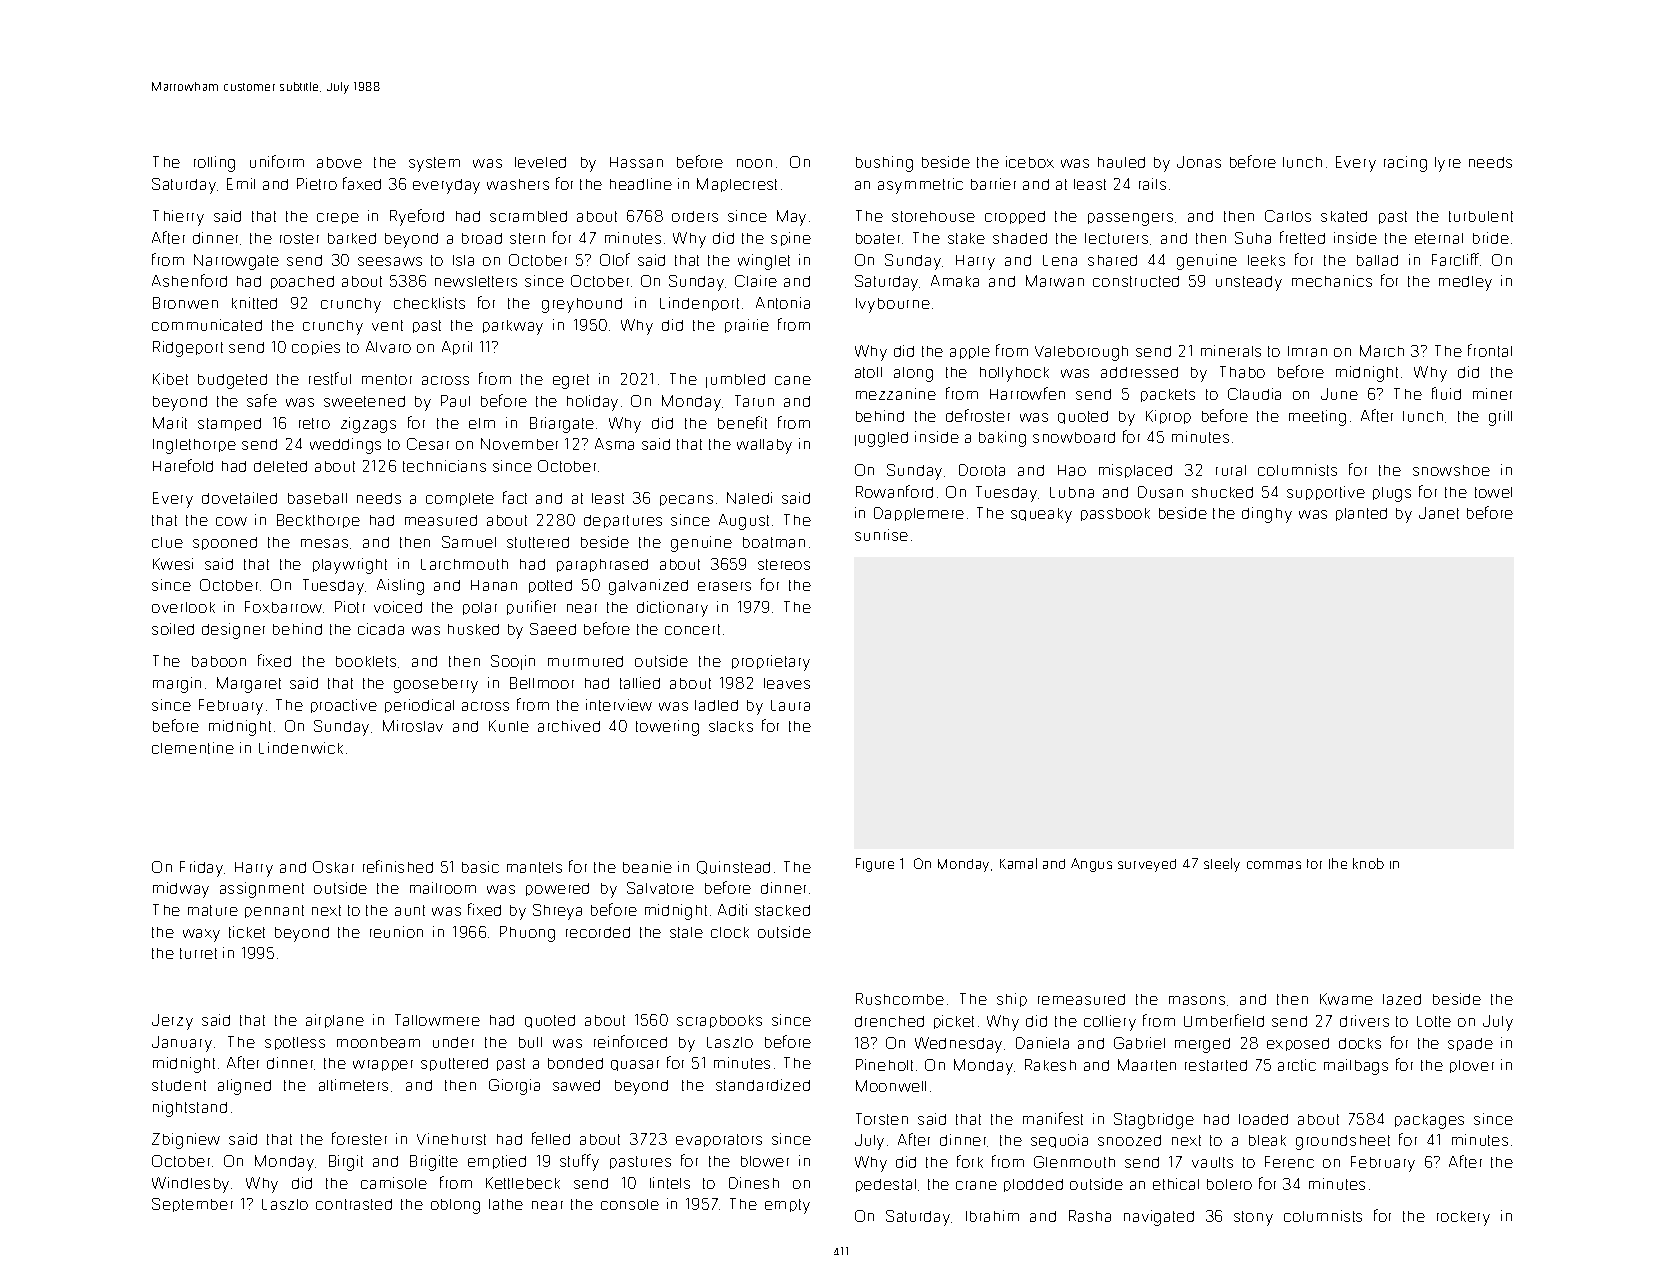 The image size is (1666, 1287). I want to click on headline, so click(641, 184).
